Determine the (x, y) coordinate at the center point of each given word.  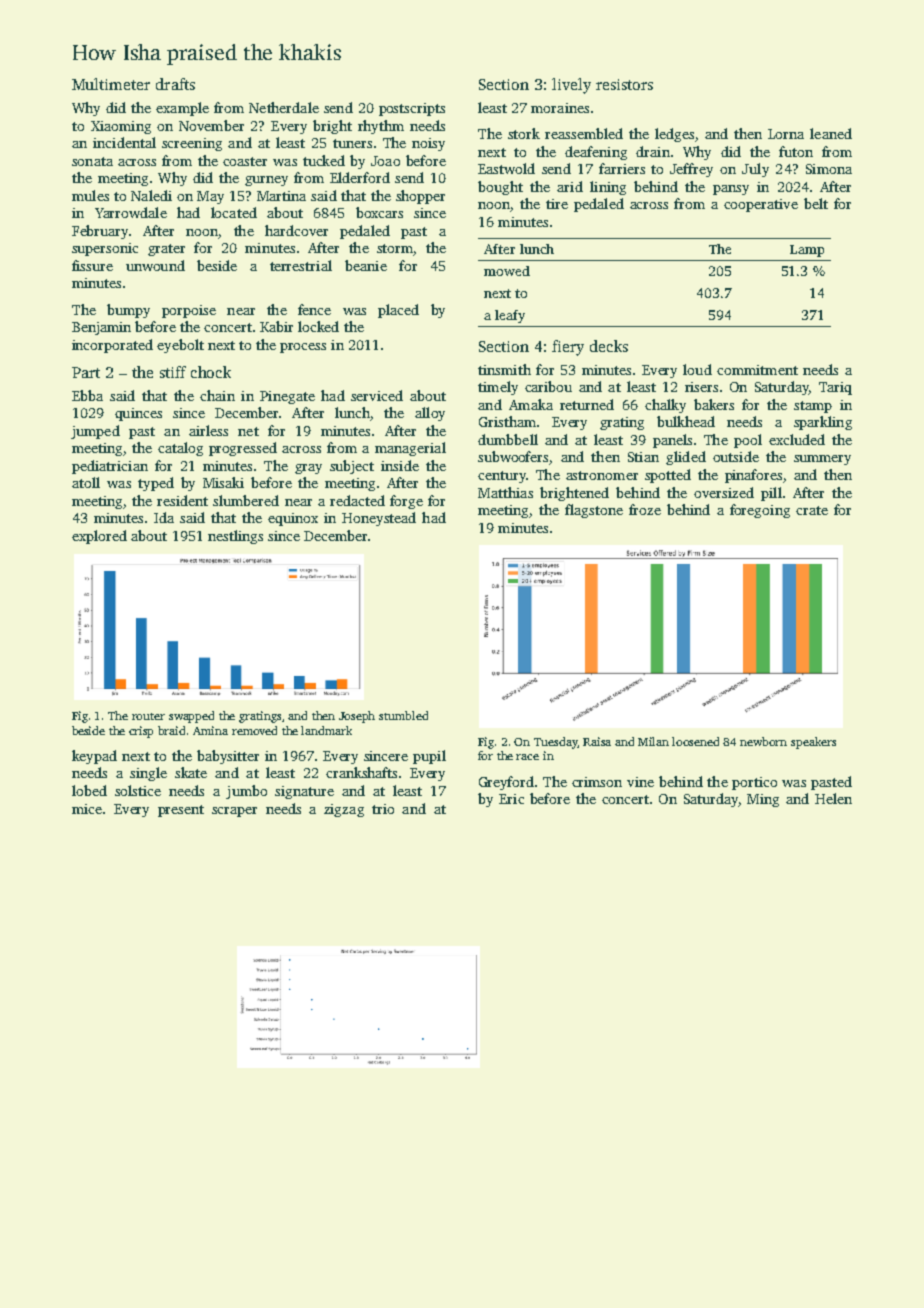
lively (571, 86)
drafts (175, 84)
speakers (813, 743)
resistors (624, 84)
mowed (507, 271)
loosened (695, 741)
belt (816, 203)
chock (211, 372)
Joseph (357, 717)
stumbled (403, 715)
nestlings (235, 537)
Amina (210, 730)
